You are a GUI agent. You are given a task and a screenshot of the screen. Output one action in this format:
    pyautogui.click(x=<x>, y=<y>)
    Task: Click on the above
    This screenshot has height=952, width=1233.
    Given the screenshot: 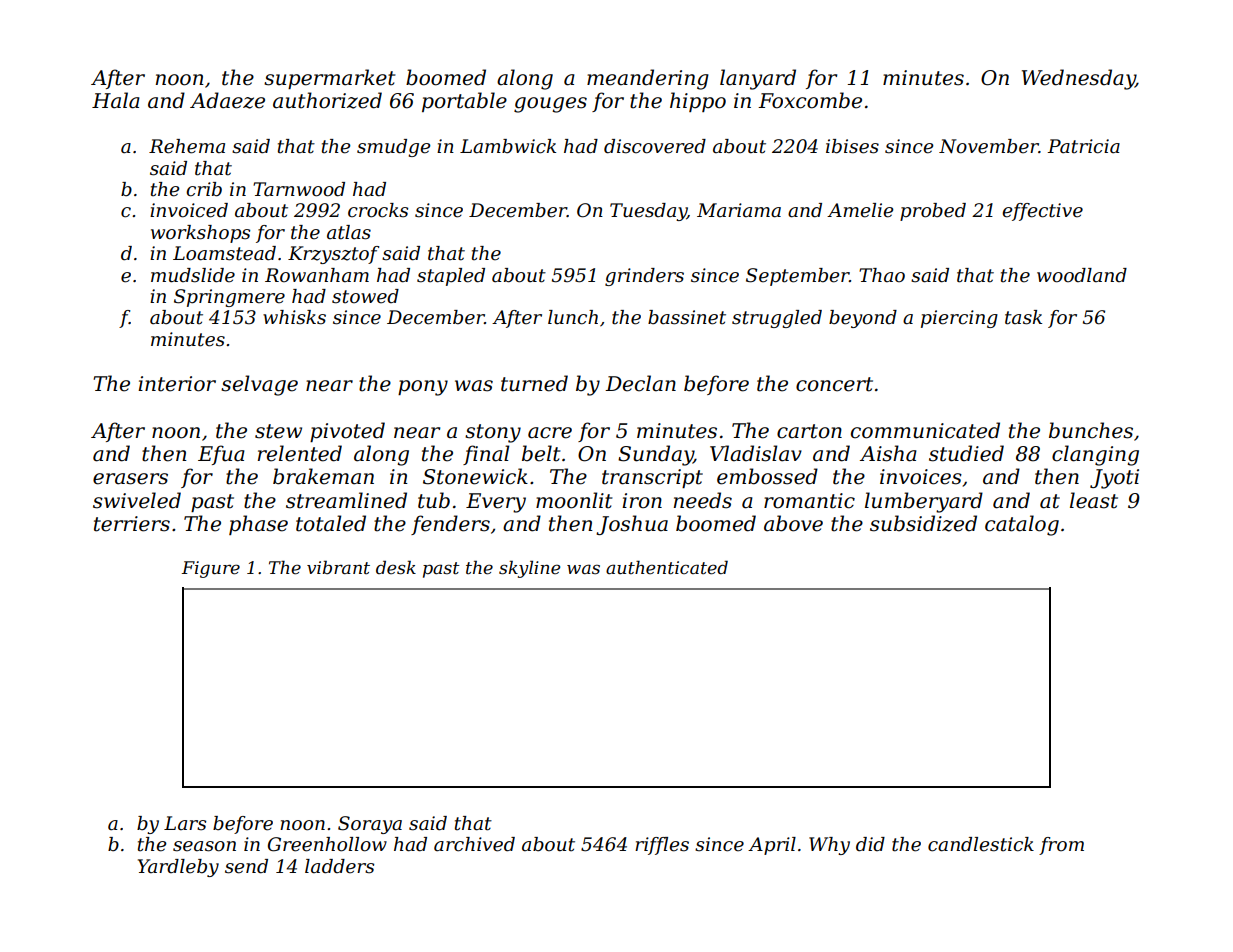 What is the action you would take?
    pyautogui.click(x=793, y=523)
